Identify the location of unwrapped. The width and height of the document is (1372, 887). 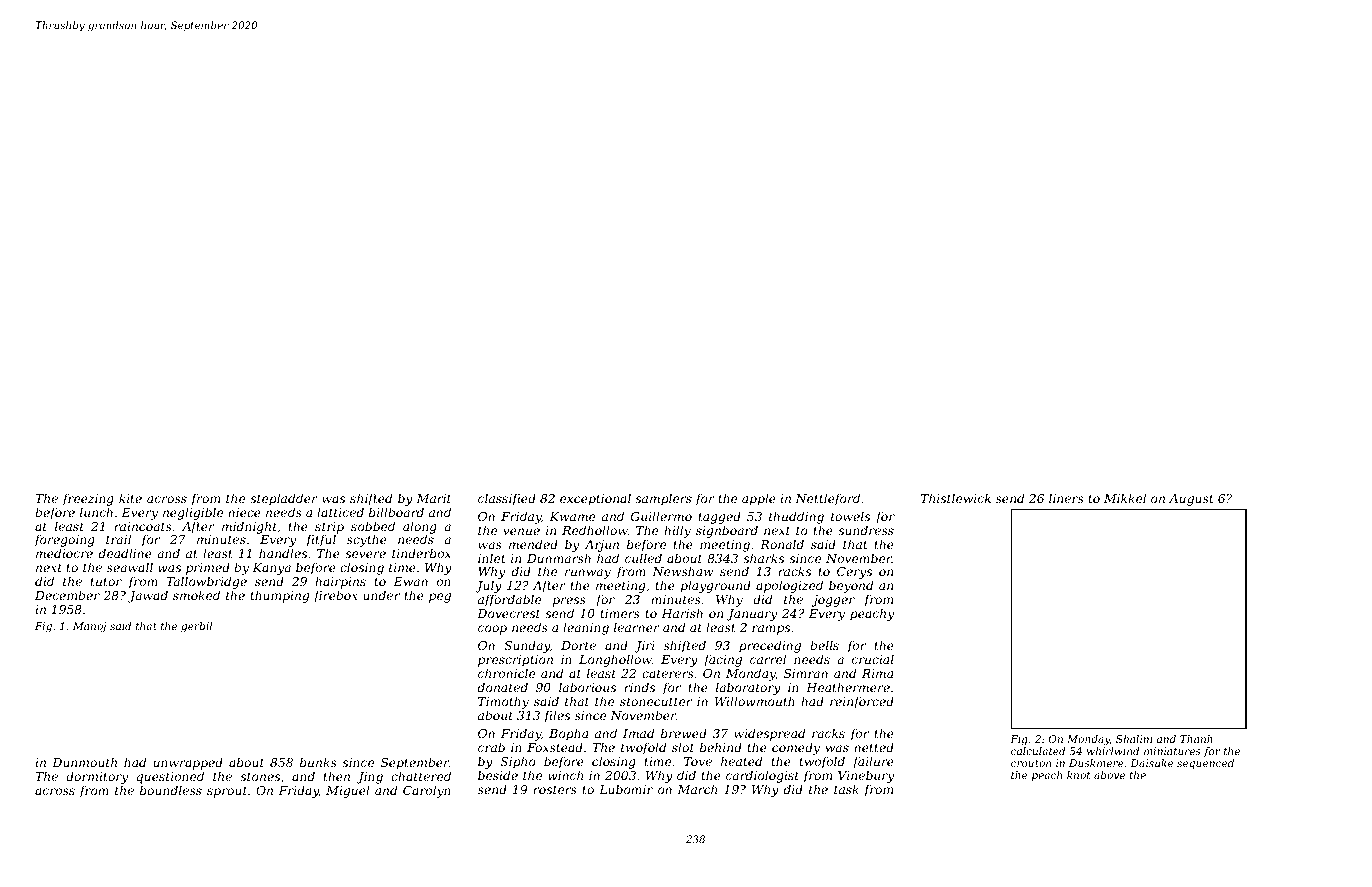
(188, 763).
